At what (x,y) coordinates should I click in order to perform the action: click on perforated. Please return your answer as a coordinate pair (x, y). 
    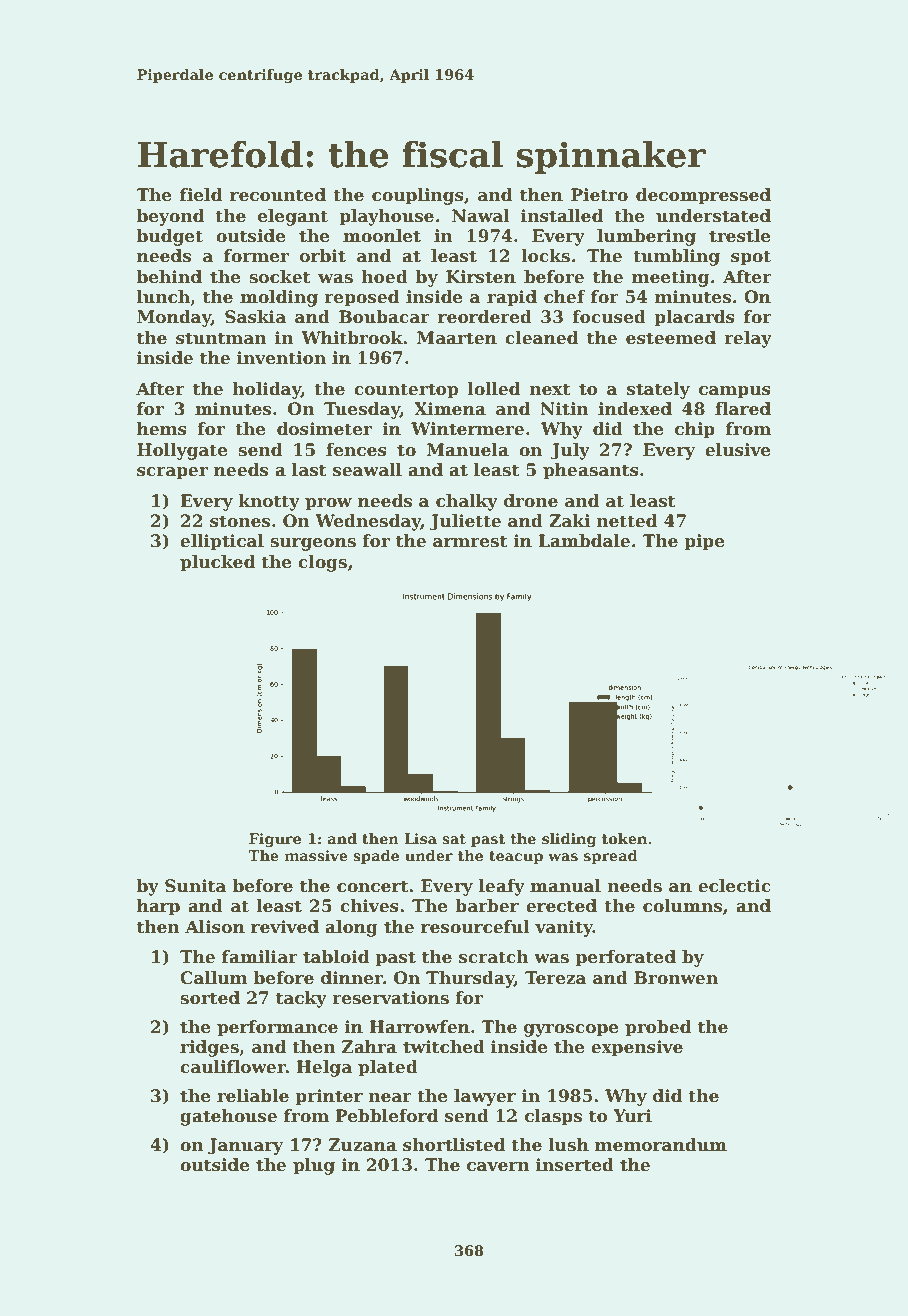
    Looking at the image, I should click on (626, 958).
